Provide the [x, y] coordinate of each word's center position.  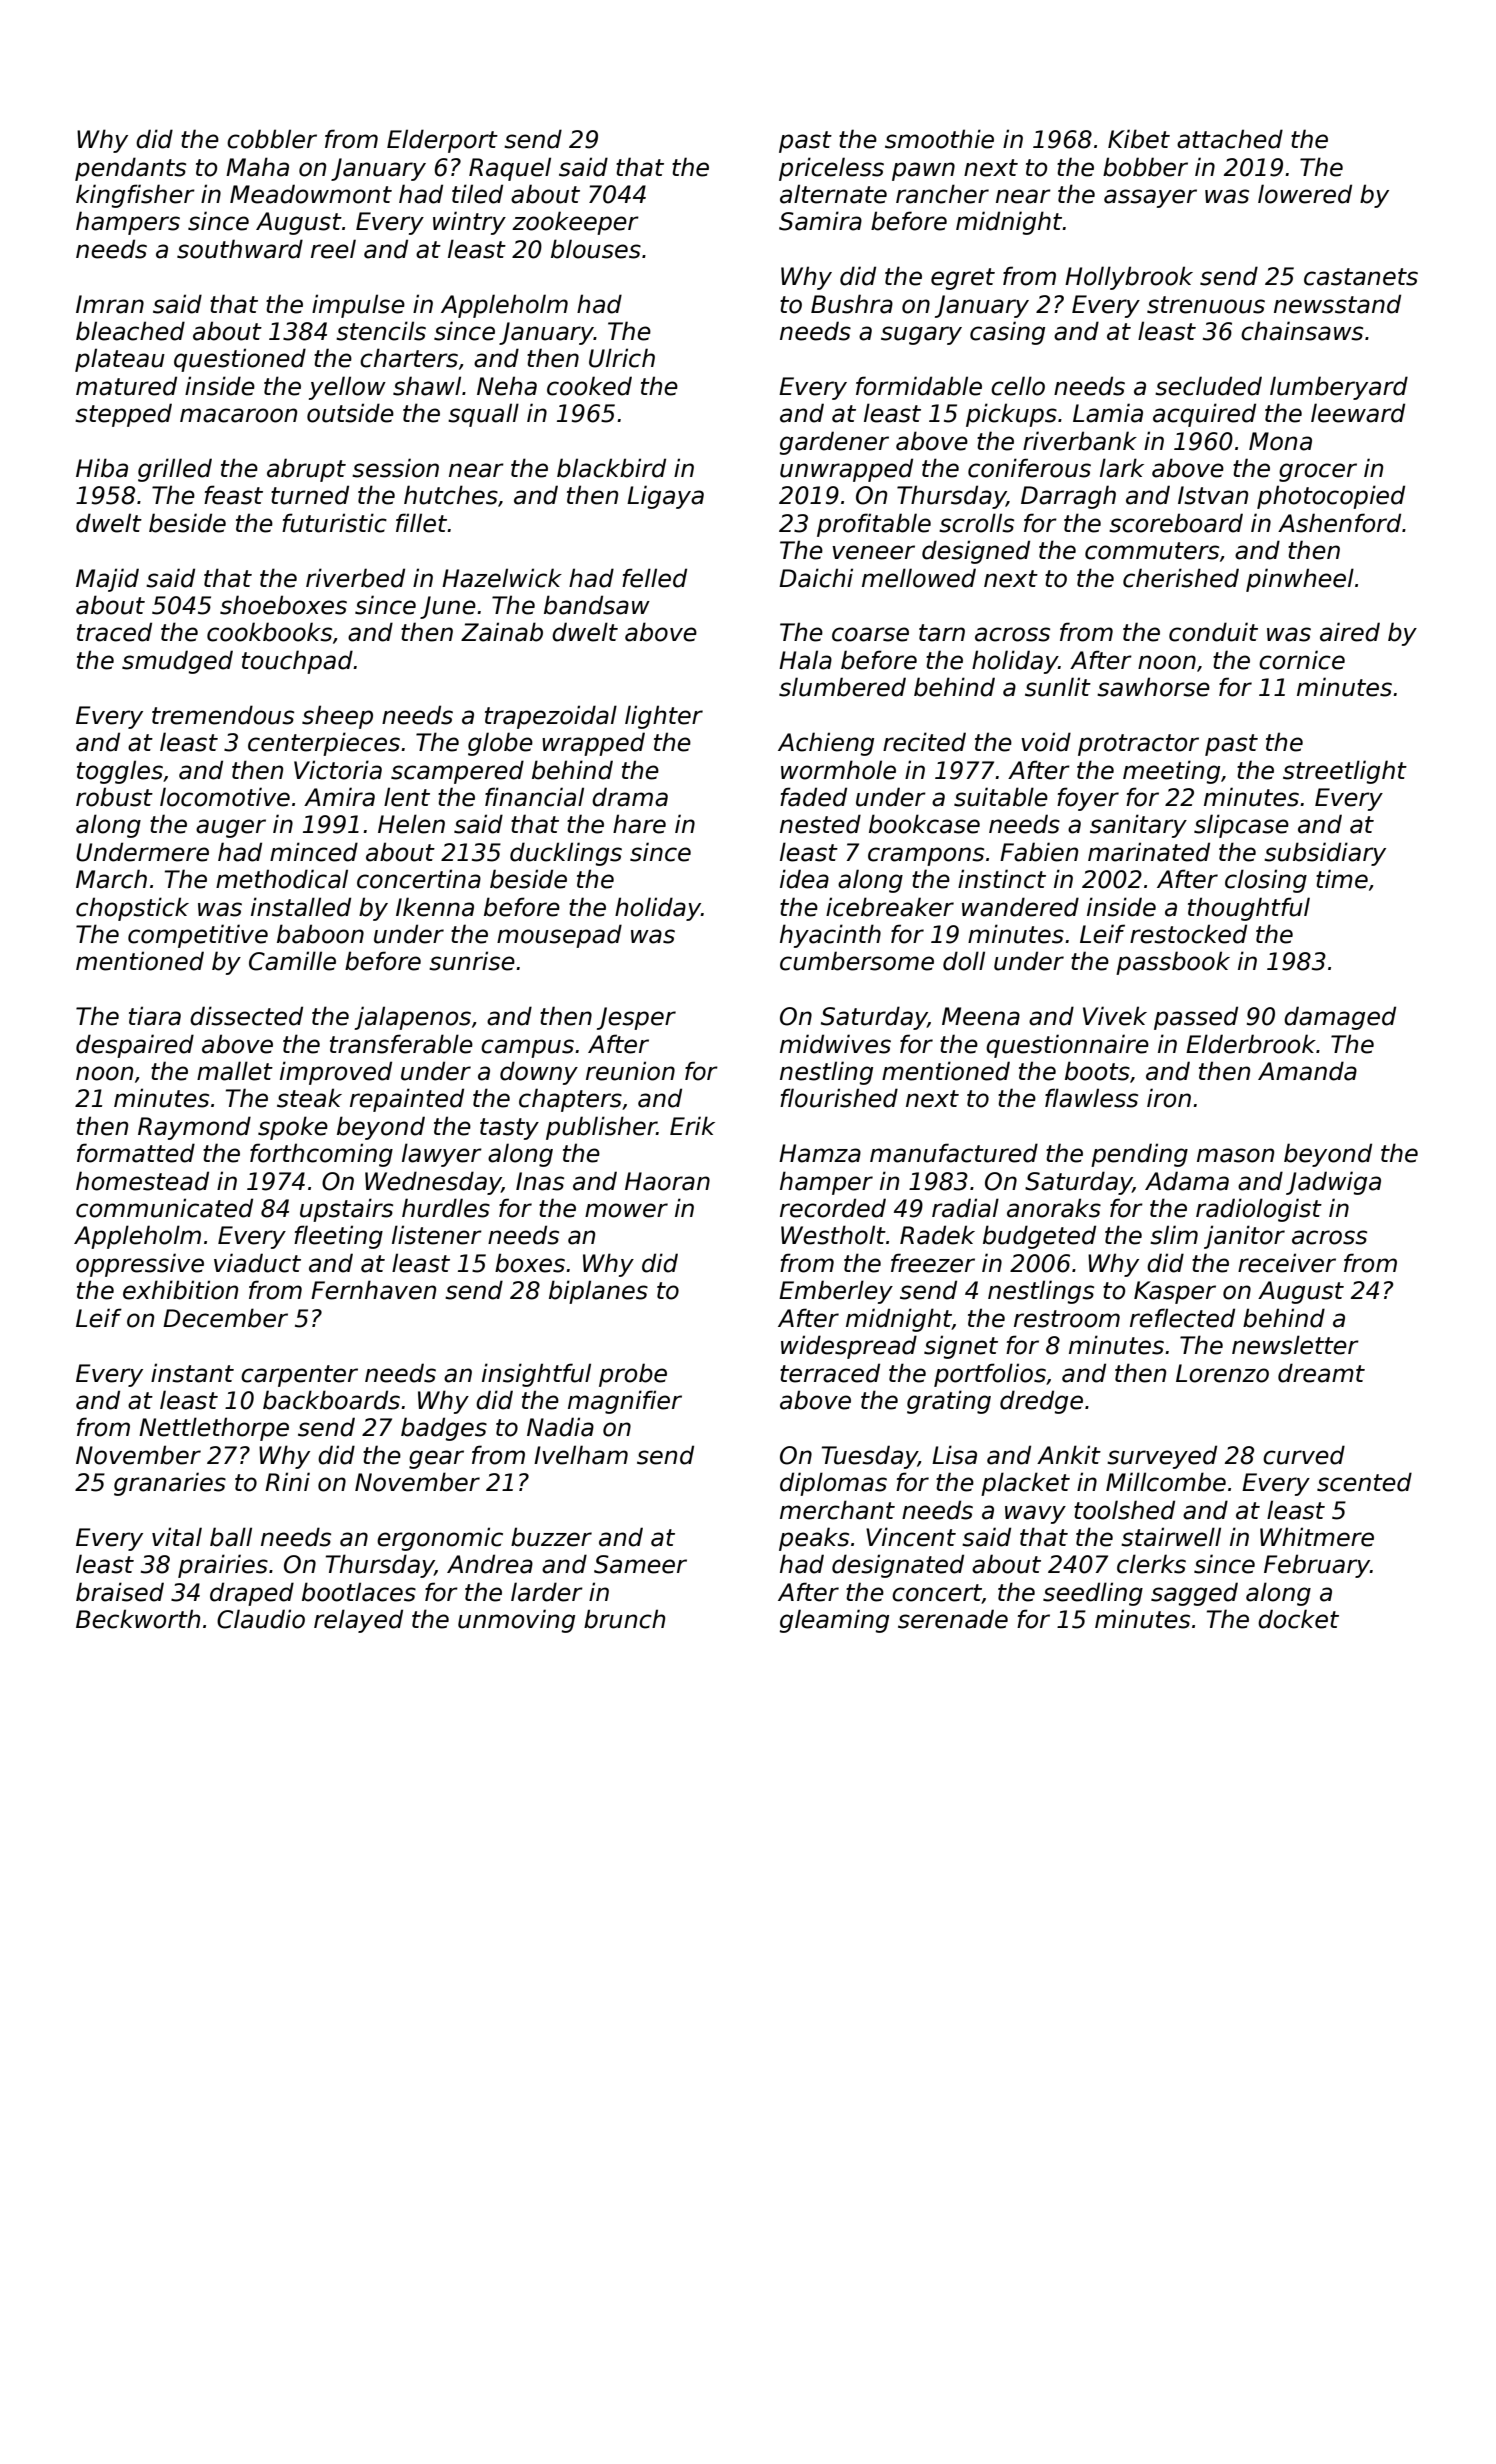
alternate [833, 194]
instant [192, 1373]
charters [409, 358]
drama [630, 797]
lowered [1305, 194]
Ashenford [1339, 523]
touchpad [297, 662]
